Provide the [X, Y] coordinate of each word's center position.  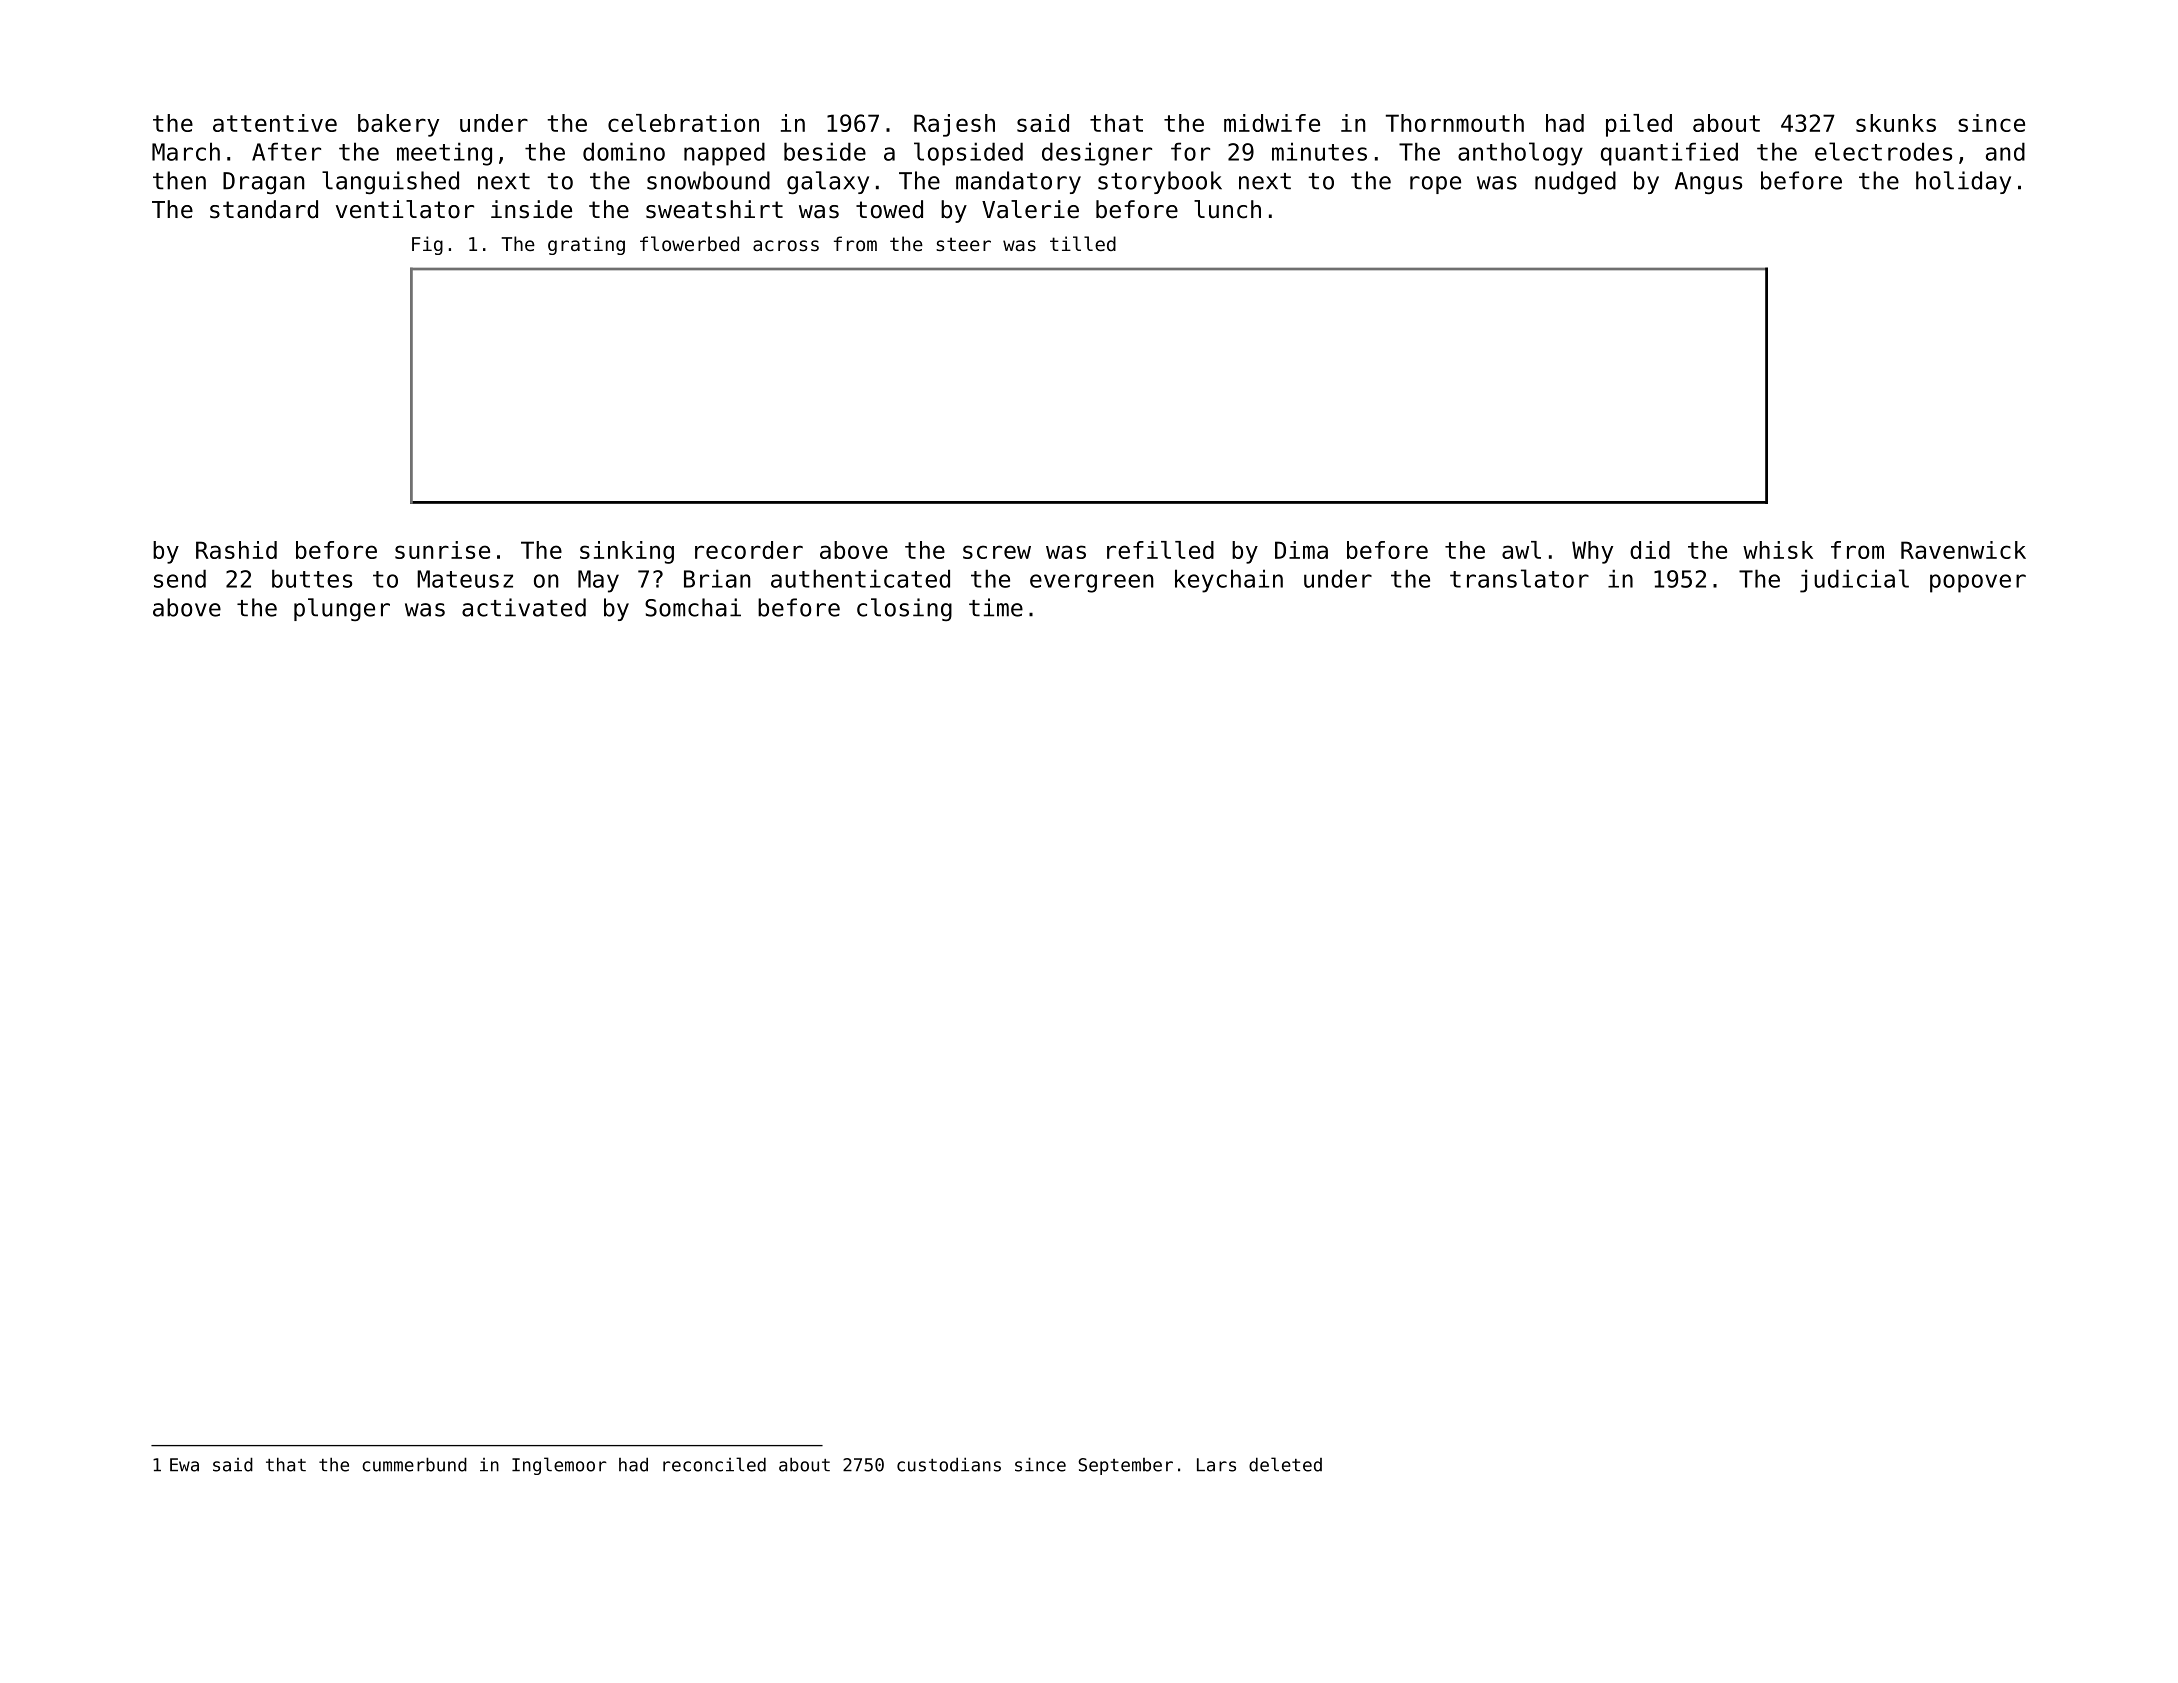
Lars [1216, 1465]
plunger [342, 609]
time [996, 607]
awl [1521, 550]
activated [524, 607]
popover [1978, 583]
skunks [1896, 123]
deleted [1285, 1464]
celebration [683, 123]
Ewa [184, 1465]
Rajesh [954, 125]
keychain [1229, 581]
